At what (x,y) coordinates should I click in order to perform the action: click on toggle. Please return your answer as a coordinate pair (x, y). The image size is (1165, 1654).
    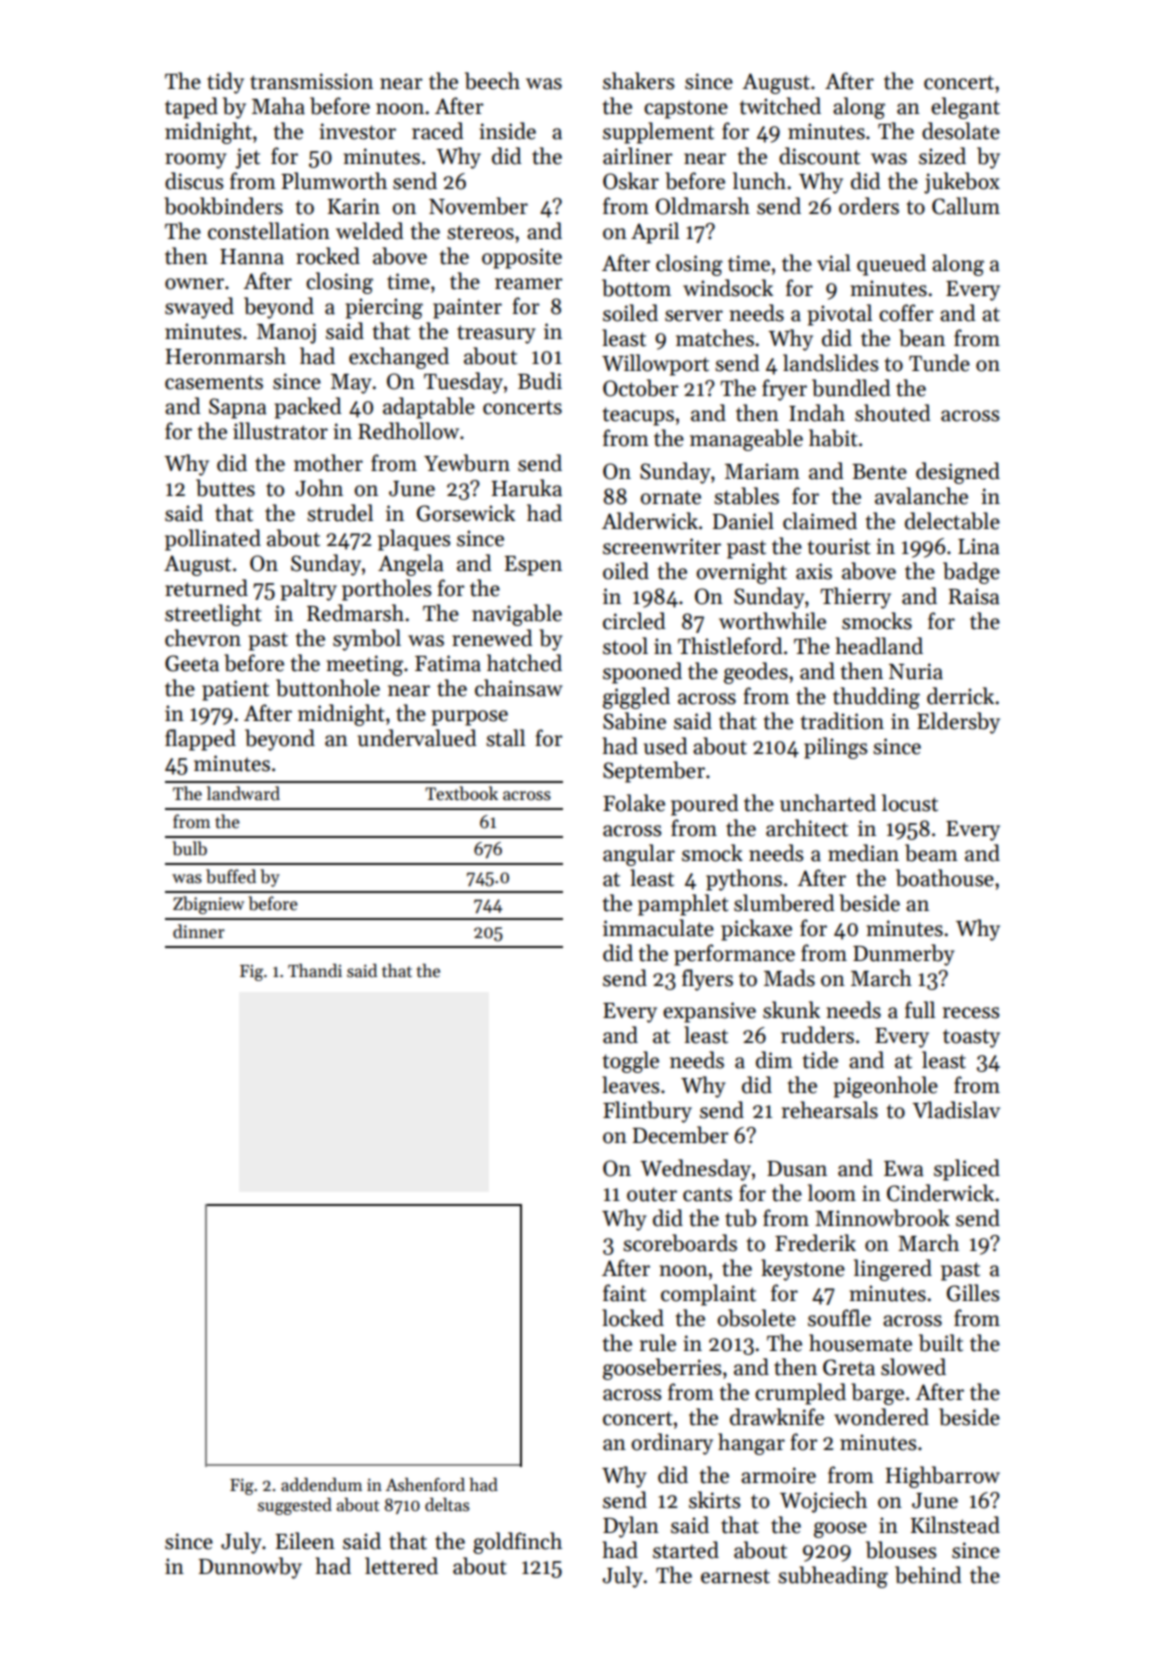
    Looking at the image, I should click on (631, 1062).
